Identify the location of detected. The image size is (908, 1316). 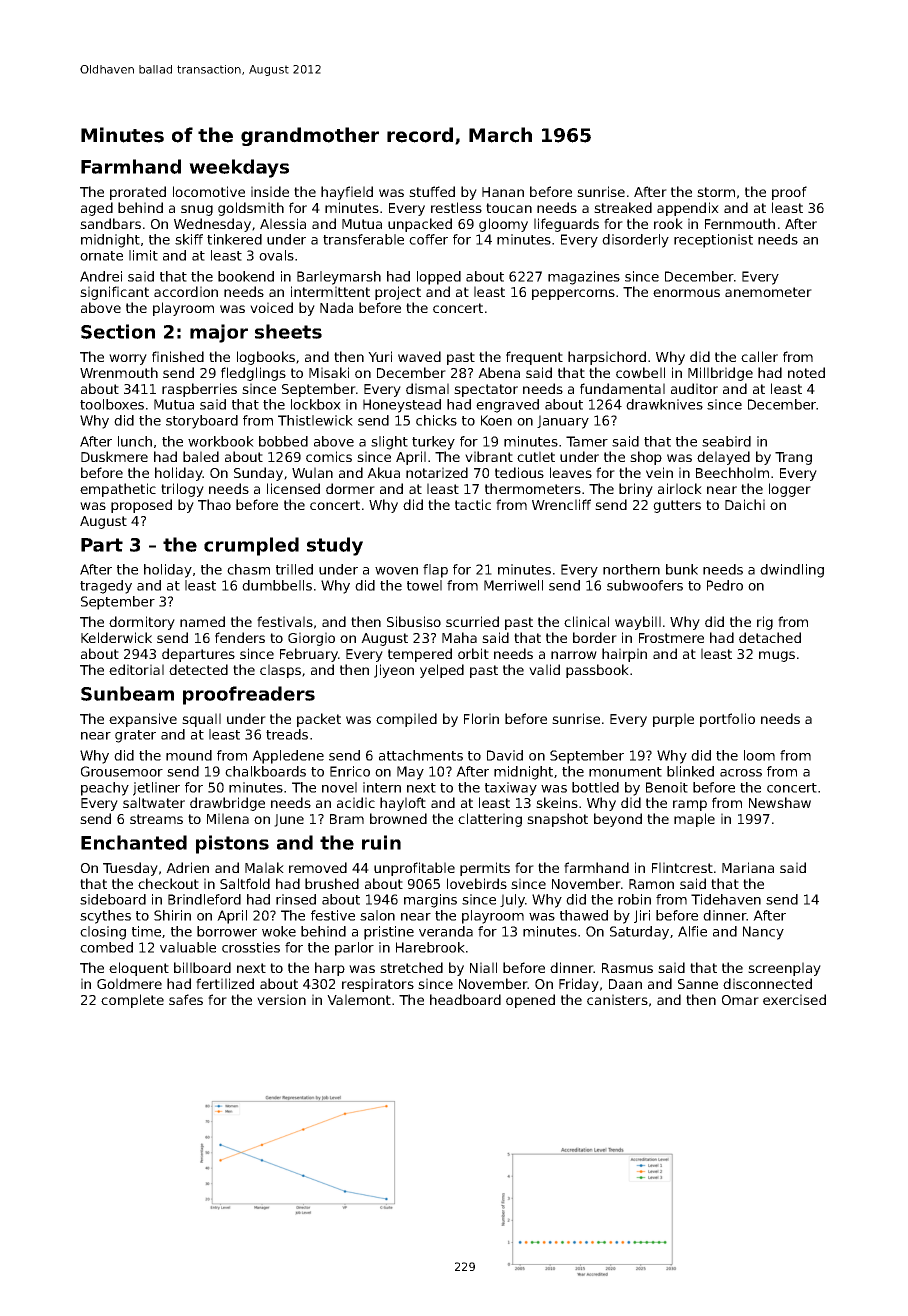
(198, 669).
